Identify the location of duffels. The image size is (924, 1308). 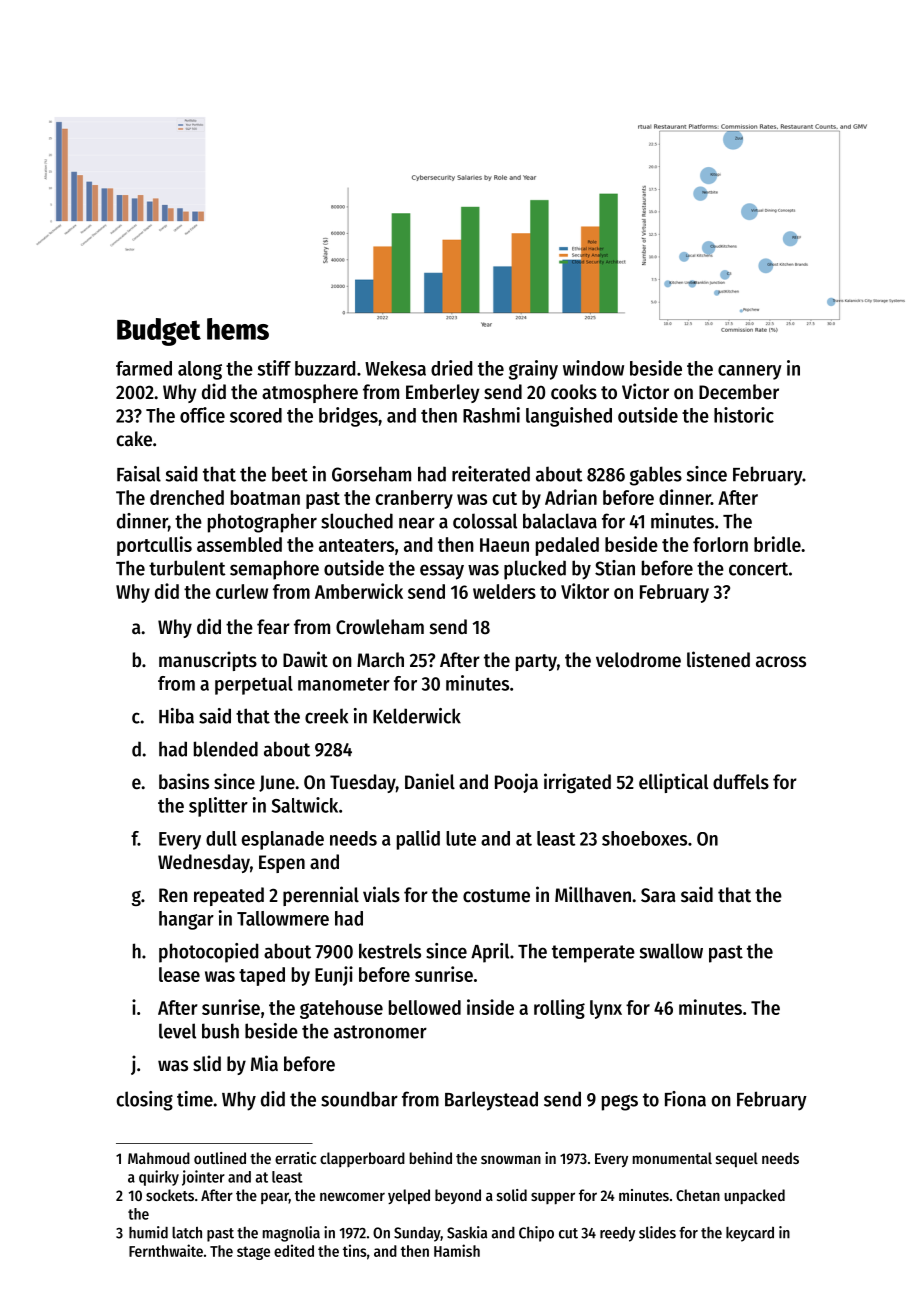
(741, 782).
